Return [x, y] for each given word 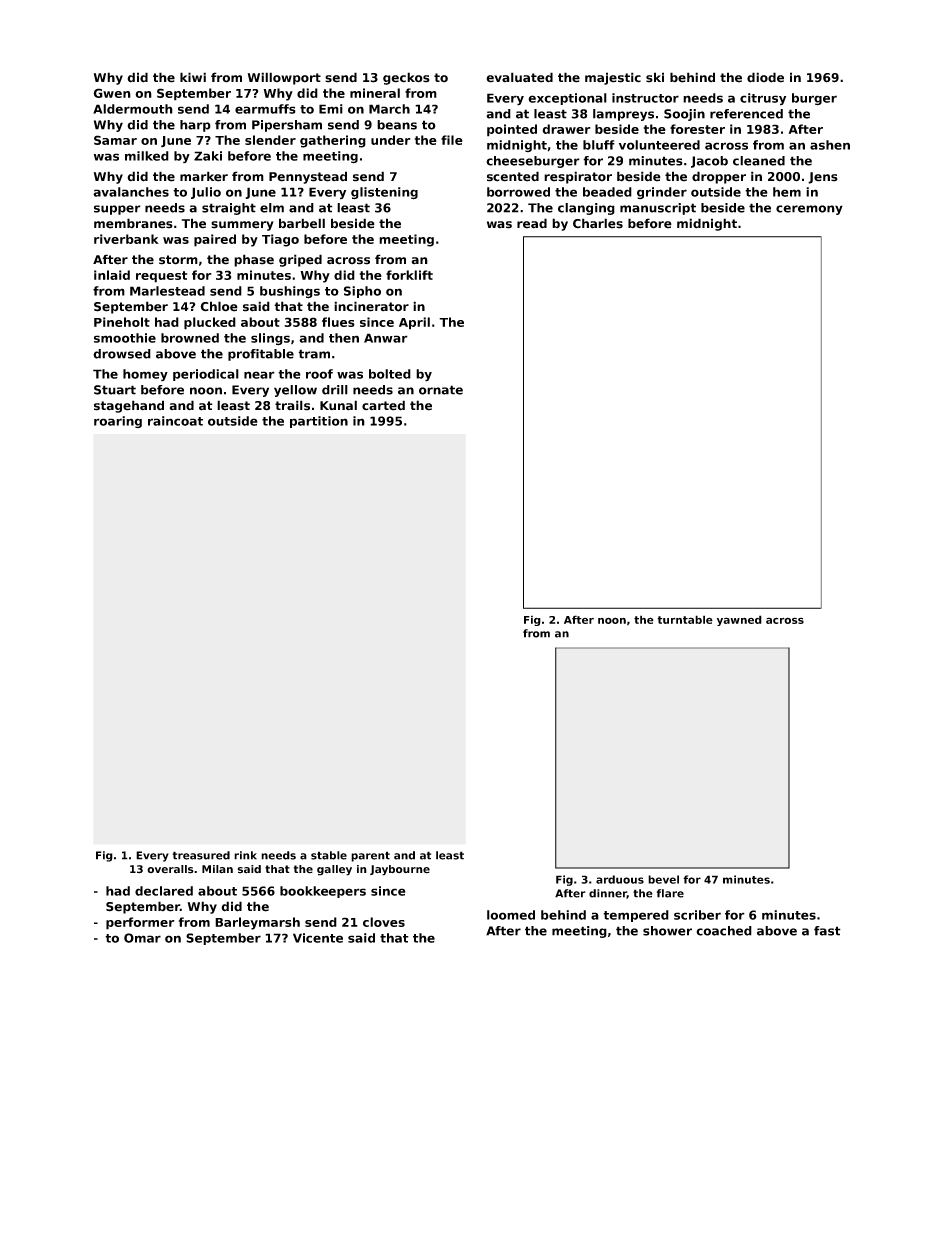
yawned [739, 620]
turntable [685, 619]
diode [765, 77]
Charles [598, 223]
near [259, 375]
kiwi [193, 77]
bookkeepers [323, 892]
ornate [441, 390]
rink [245, 855]
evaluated [519, 77]
